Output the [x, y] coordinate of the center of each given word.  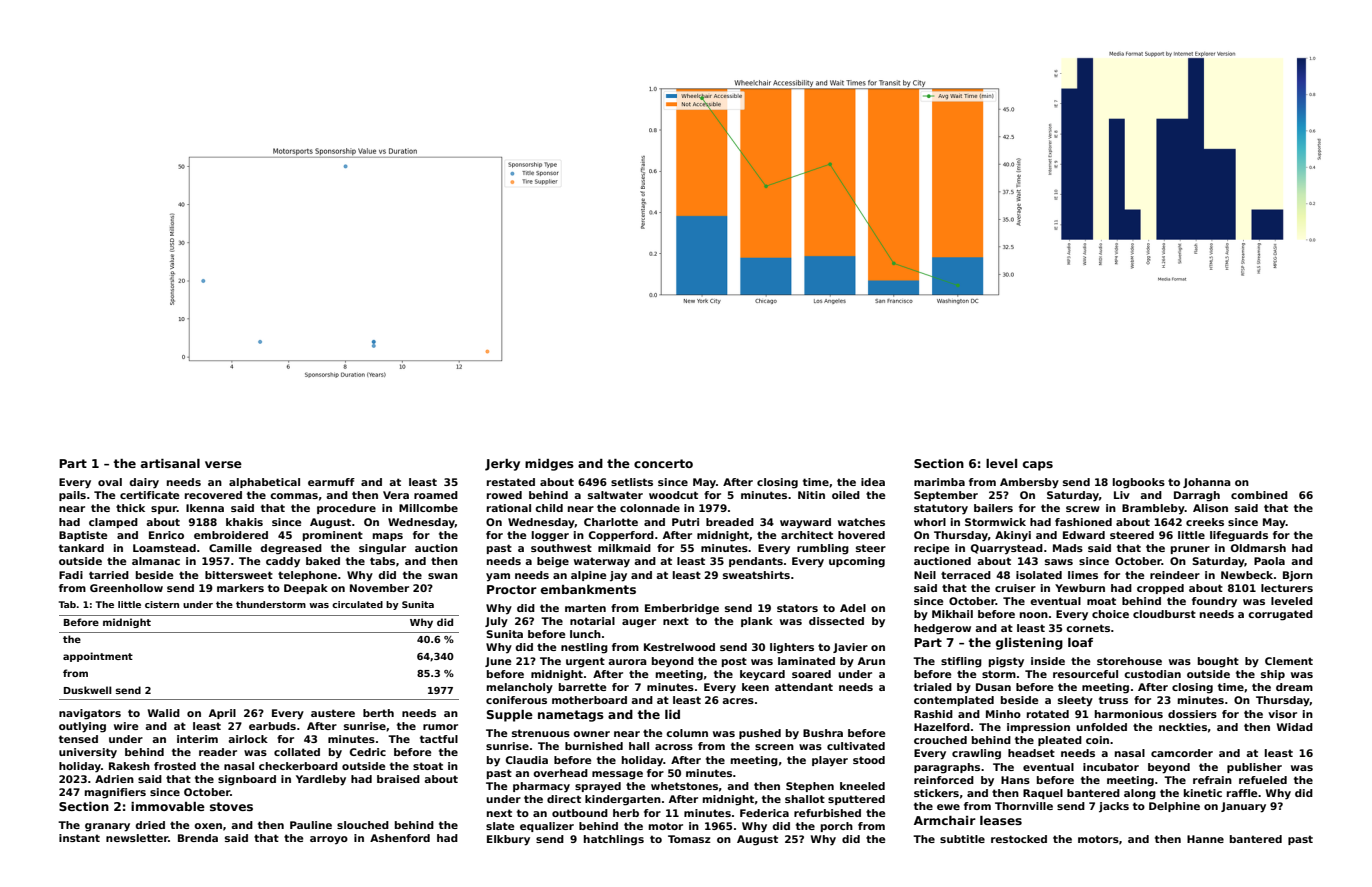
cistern [162, 604]
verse [223, 464]
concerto [663, 463]
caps [1038, 466]
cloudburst [1164, 614]
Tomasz [689, 839]
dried [150, 825]
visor [1282, 714]
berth [378, 713]
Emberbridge [682, 609]
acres [738, 701]
